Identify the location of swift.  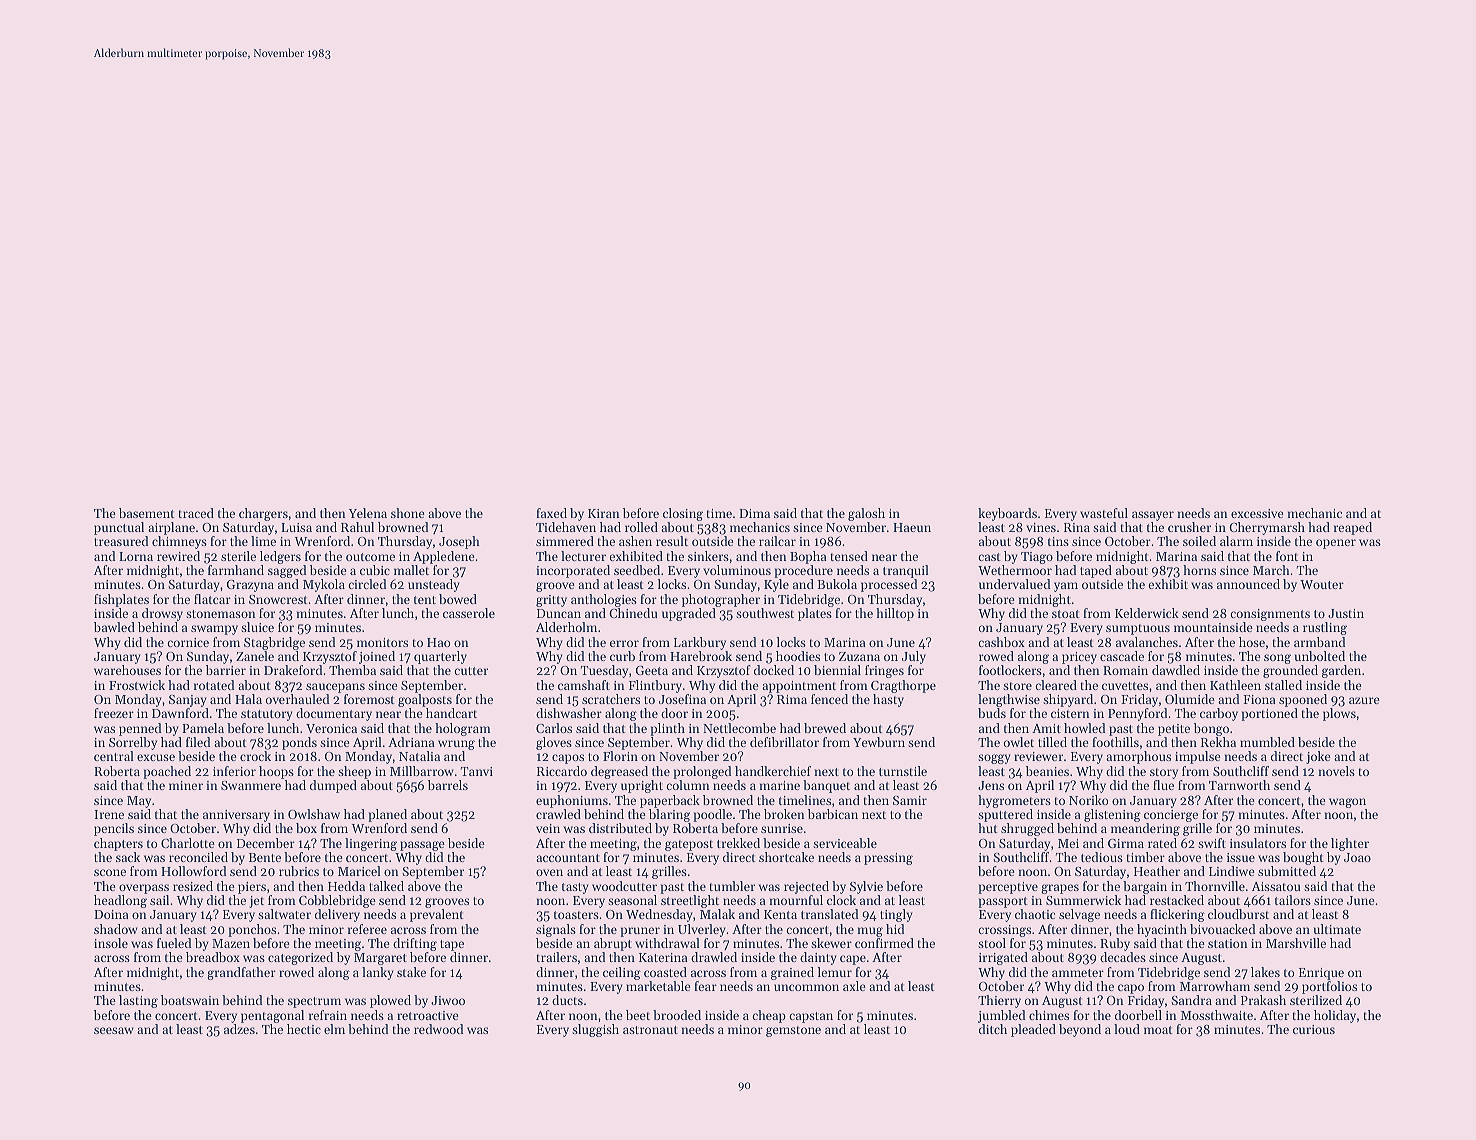
(1212, 843).
